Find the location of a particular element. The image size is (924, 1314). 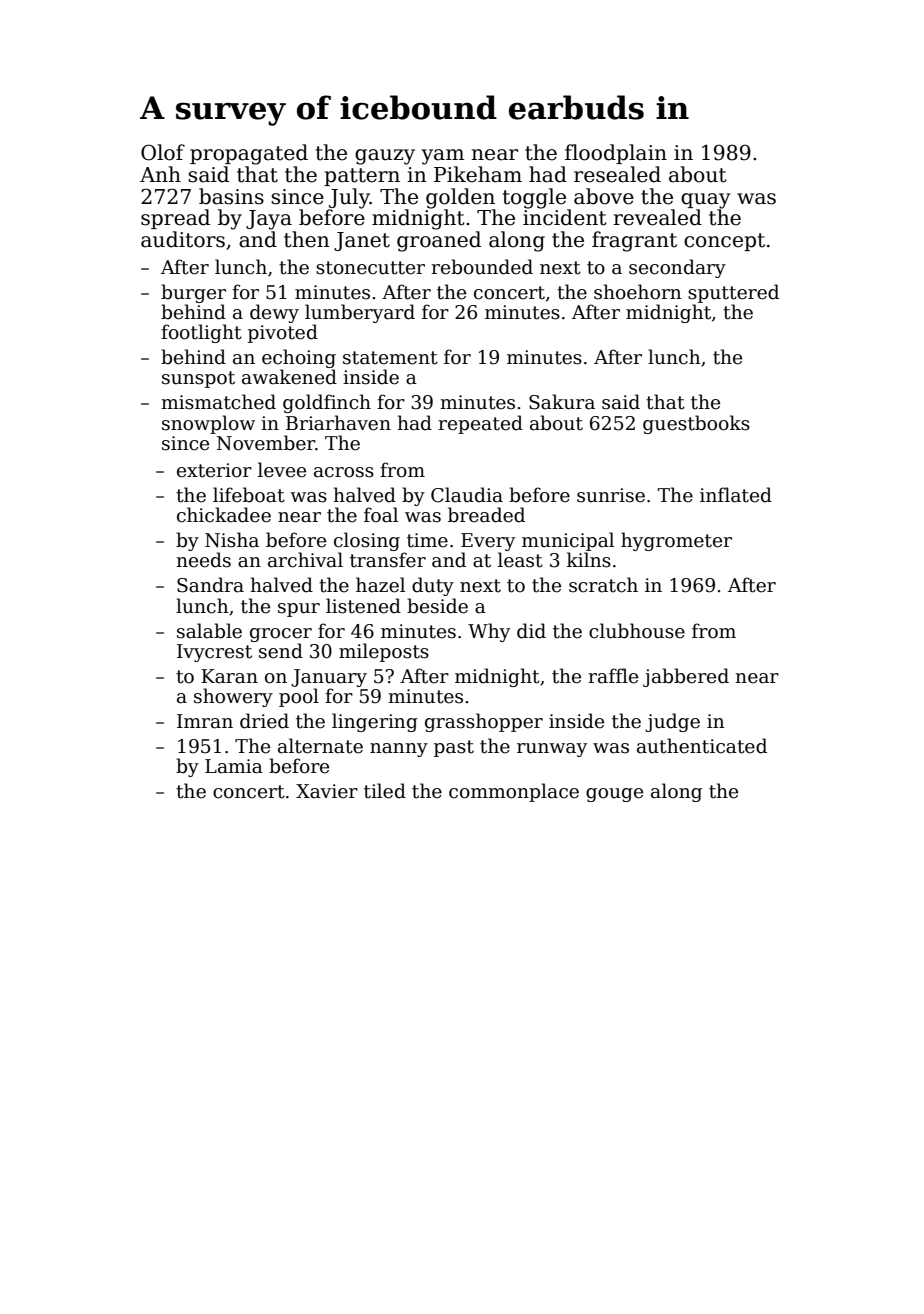

mileposts is located at coordinates (384, 652).
